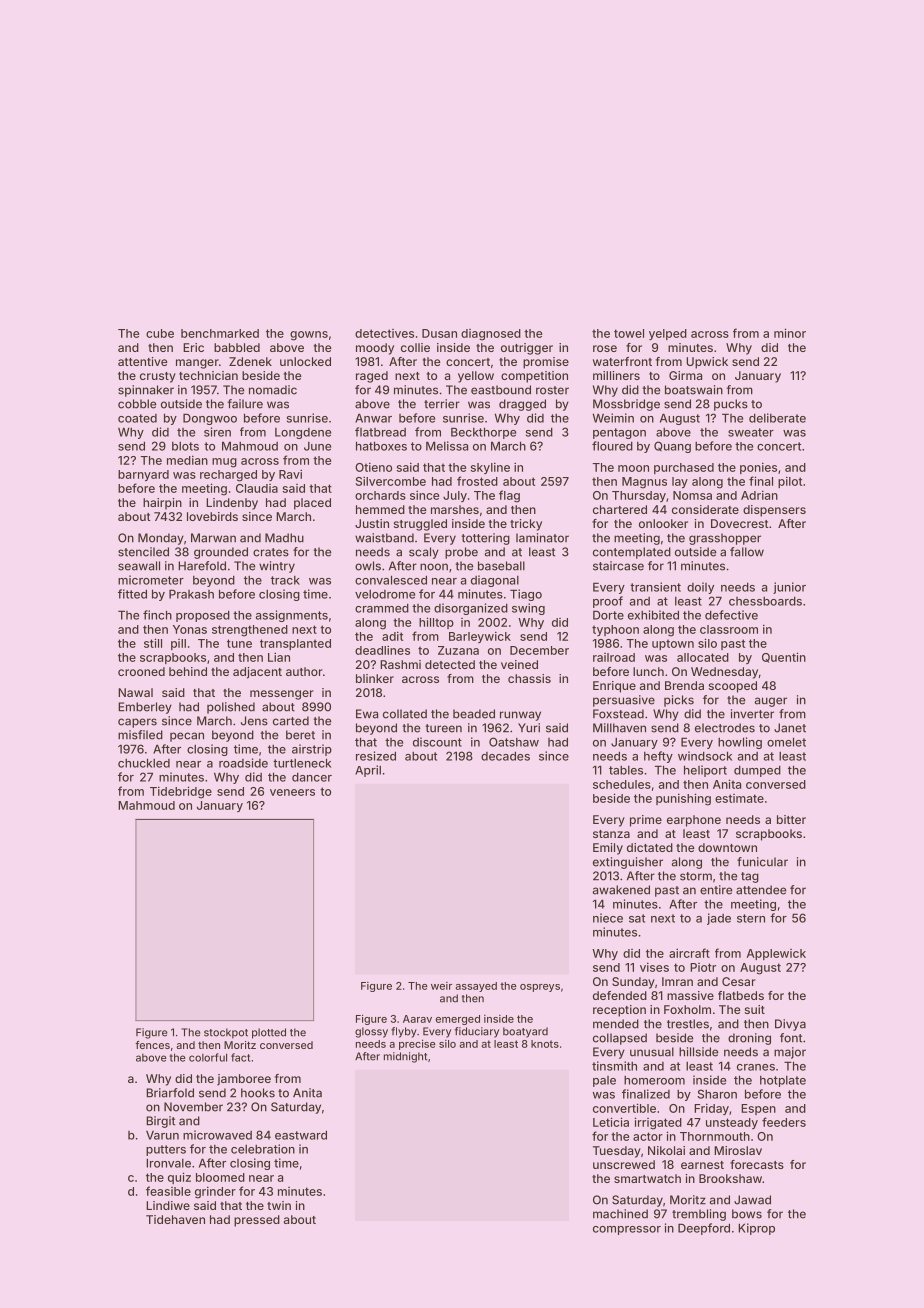 The height and width of the image is (1308, 924). I want to click on deadlines, so click(382, 650).
